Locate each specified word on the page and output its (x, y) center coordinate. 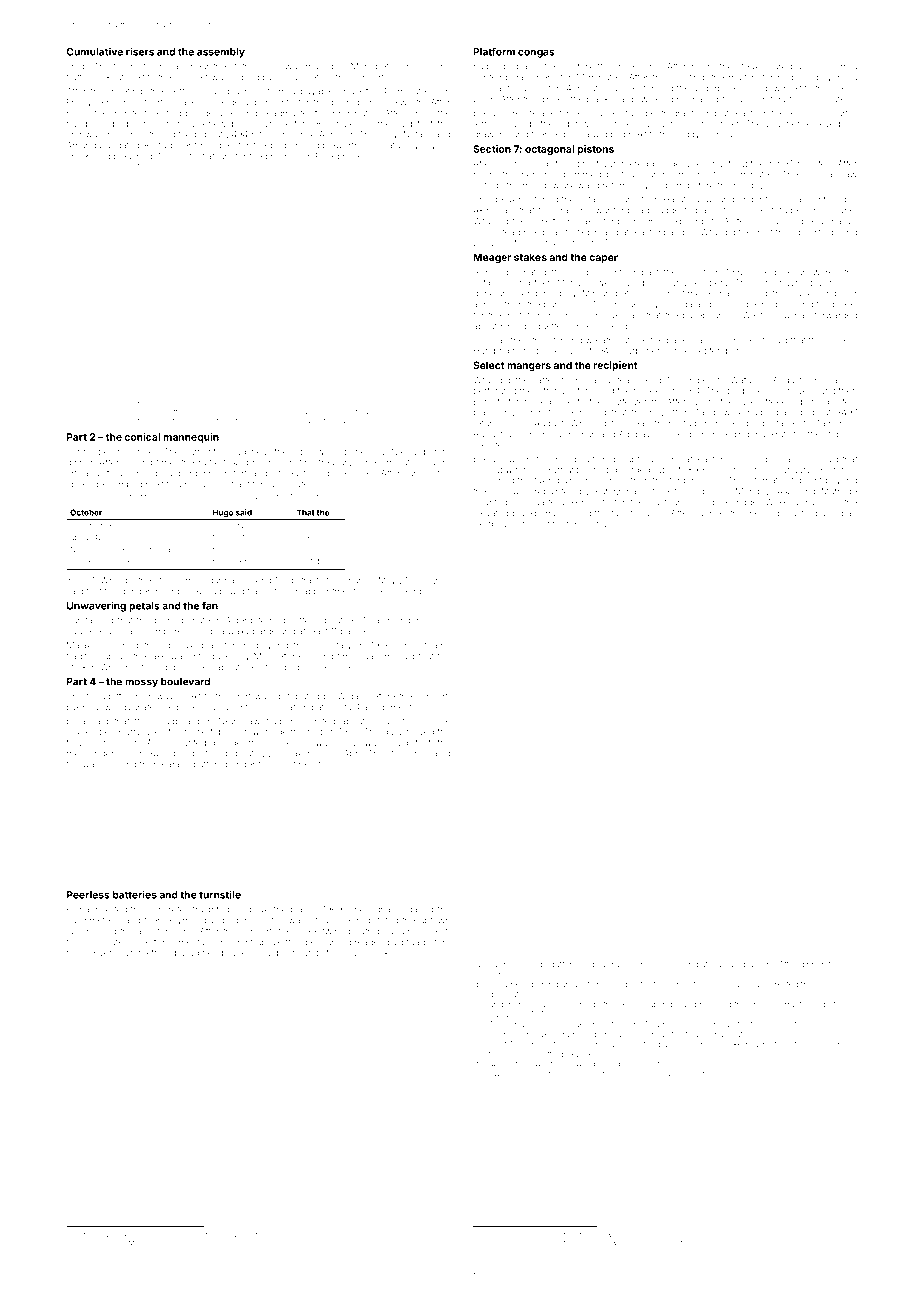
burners (758, 964)
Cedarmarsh (222, 580)
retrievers (271, 135)
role (839, 88)
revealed (432, 753)
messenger (90, 755)
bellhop (347, 103)
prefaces (781, 423)
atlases (83, 1243)
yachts (311, 497)
